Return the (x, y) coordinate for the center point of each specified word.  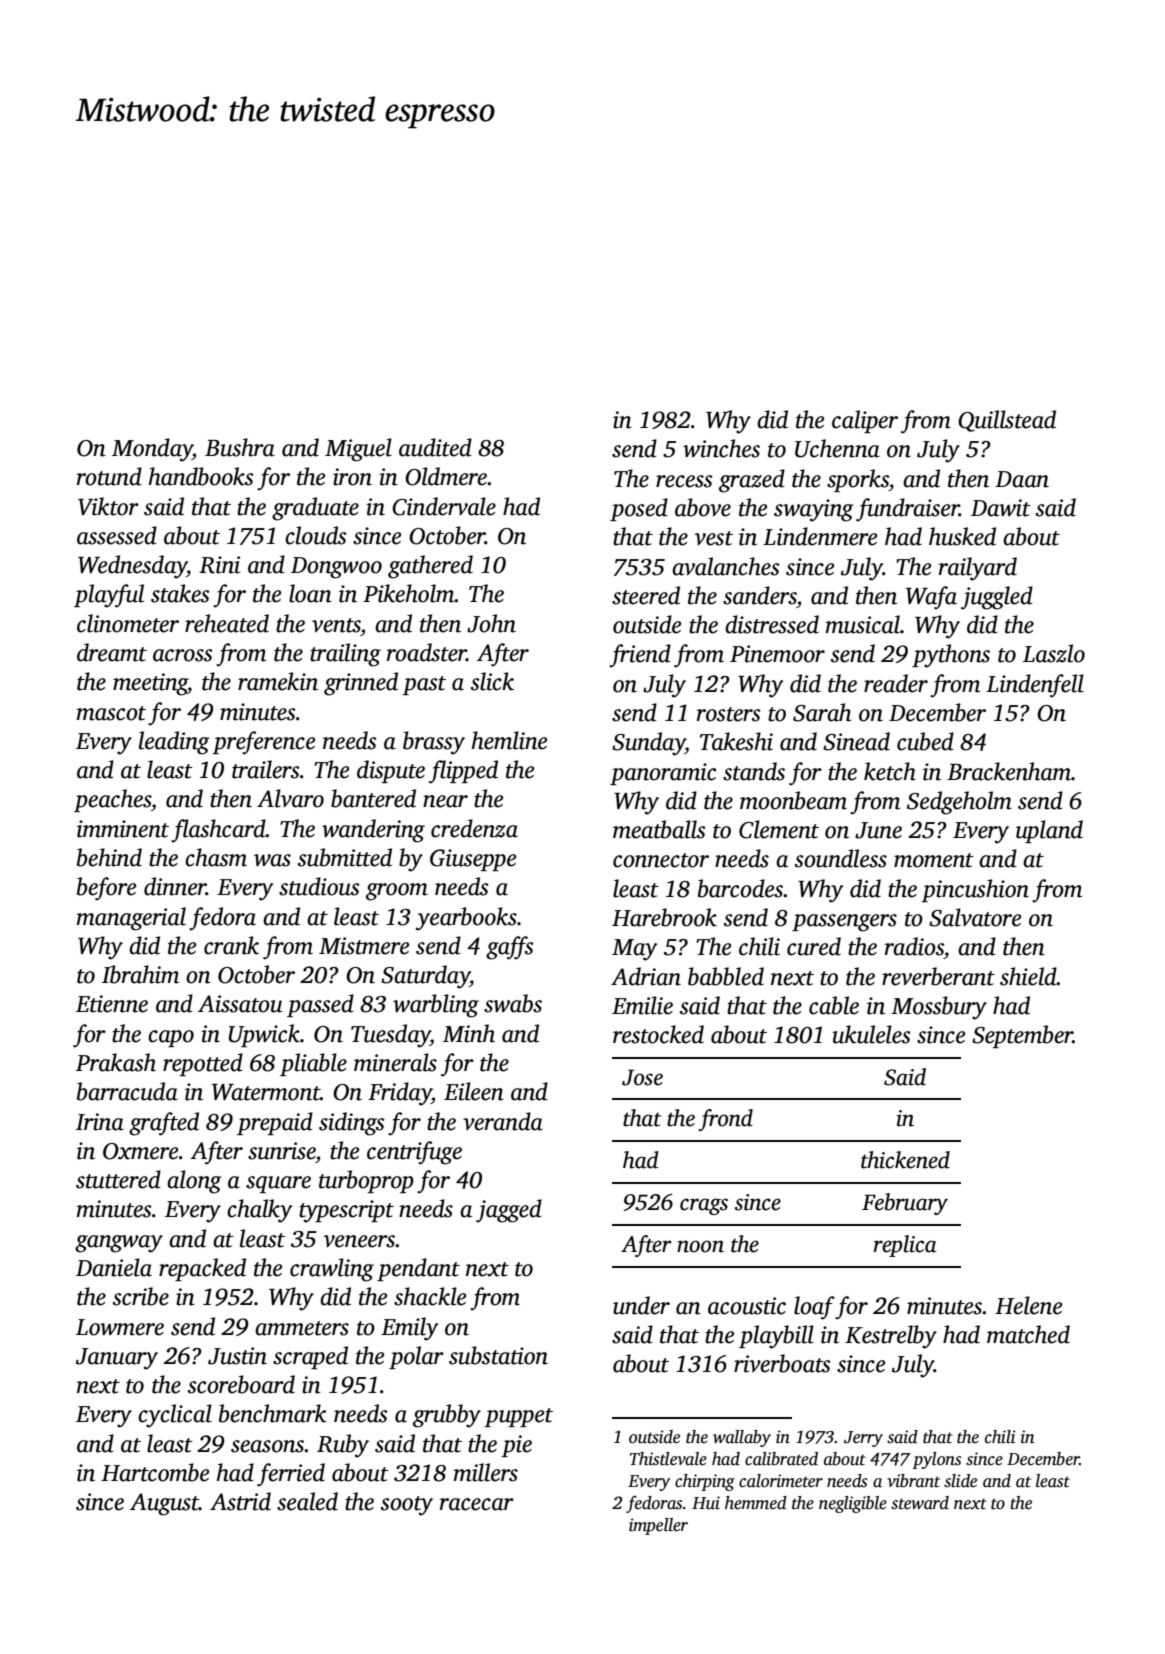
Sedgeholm (959, 803)
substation (498, 1355)
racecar (477, 1504)
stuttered (118, 1179)
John (491, 623)
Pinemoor (777, 654)
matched (1028, 1334)
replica (905, 1246)
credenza (474, 828)
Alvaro (290, 798)
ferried (291, 1475)
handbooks (201, 476)
